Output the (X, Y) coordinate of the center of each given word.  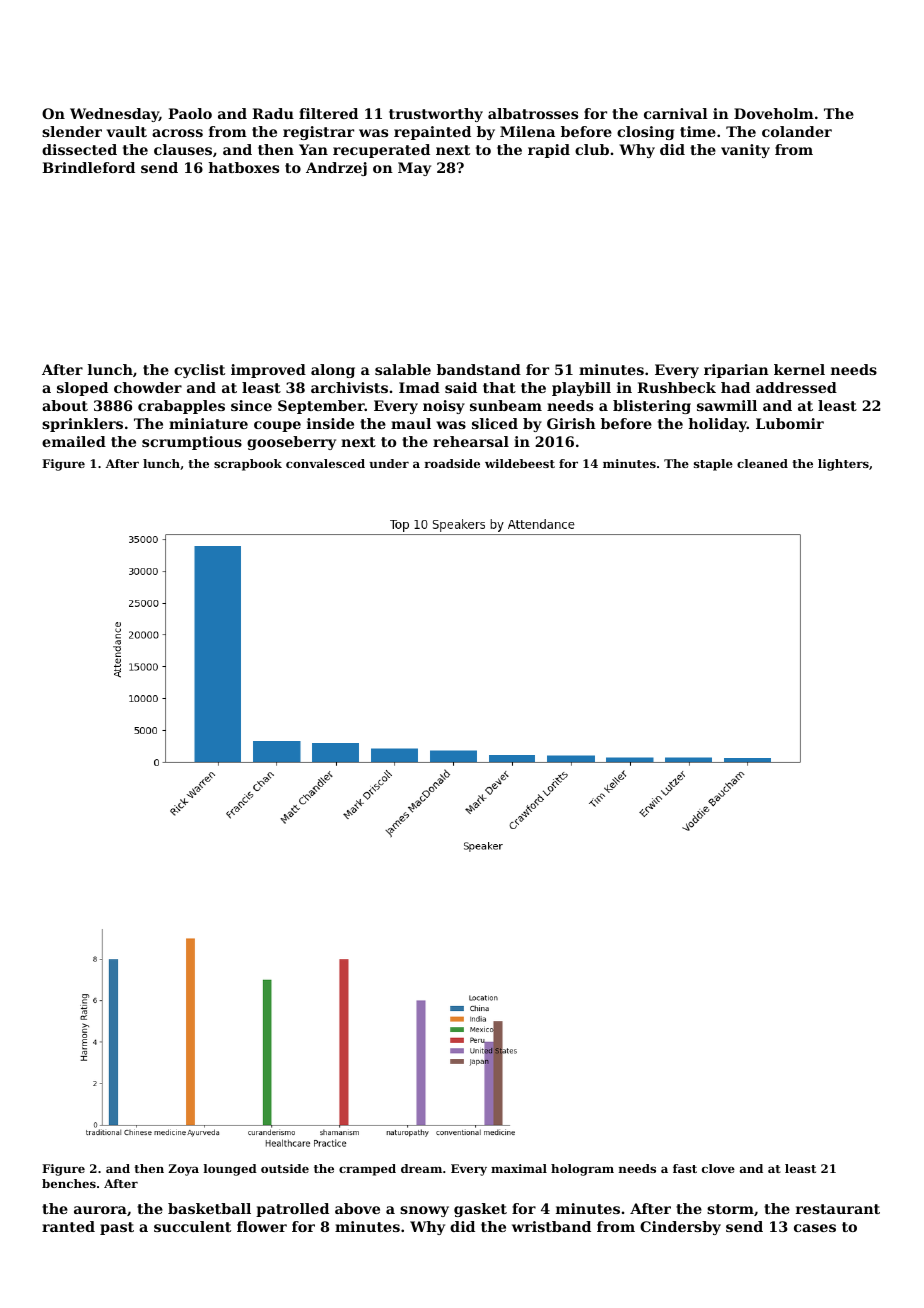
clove (718, 1168)
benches (69, 1183)
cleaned (762, 463)
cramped (367, 1170)
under (389, 463)
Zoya (183, 1170)
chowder (148, 387)
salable (403, 369)
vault (127, 131)
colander (797, 131)
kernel (799, 369)
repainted (432, 133)
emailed (74, 441)
